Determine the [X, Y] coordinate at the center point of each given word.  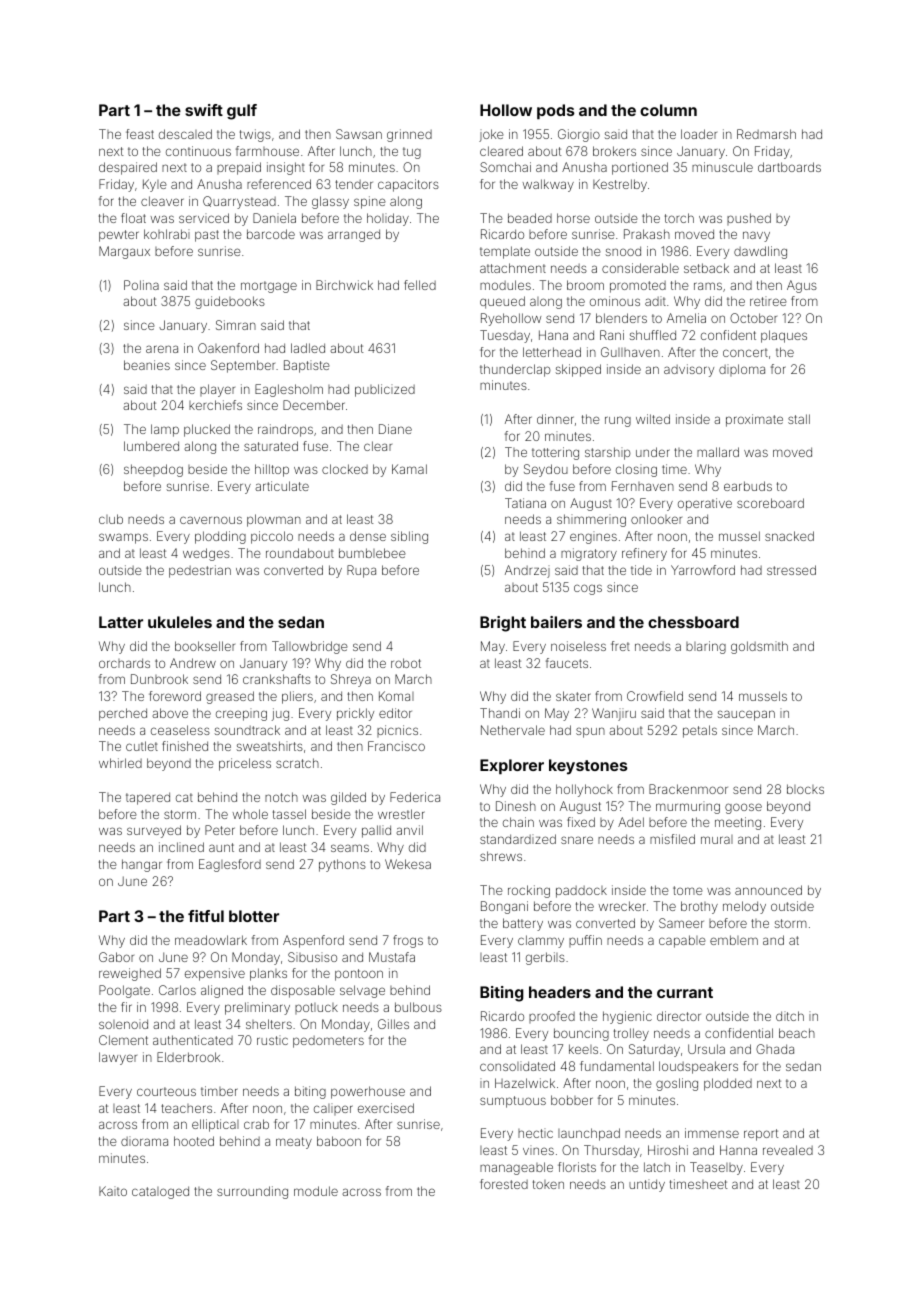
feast [140, 134]
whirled [120, 763]
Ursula [706, 1049]
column [668, 110]
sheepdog [153, 470]
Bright [503, 624]
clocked [345, 469]
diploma [742, 370]
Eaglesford [230, 865]
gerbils [545, 958]
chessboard [693, 622]
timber [219, 1091]
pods [556, 111]
